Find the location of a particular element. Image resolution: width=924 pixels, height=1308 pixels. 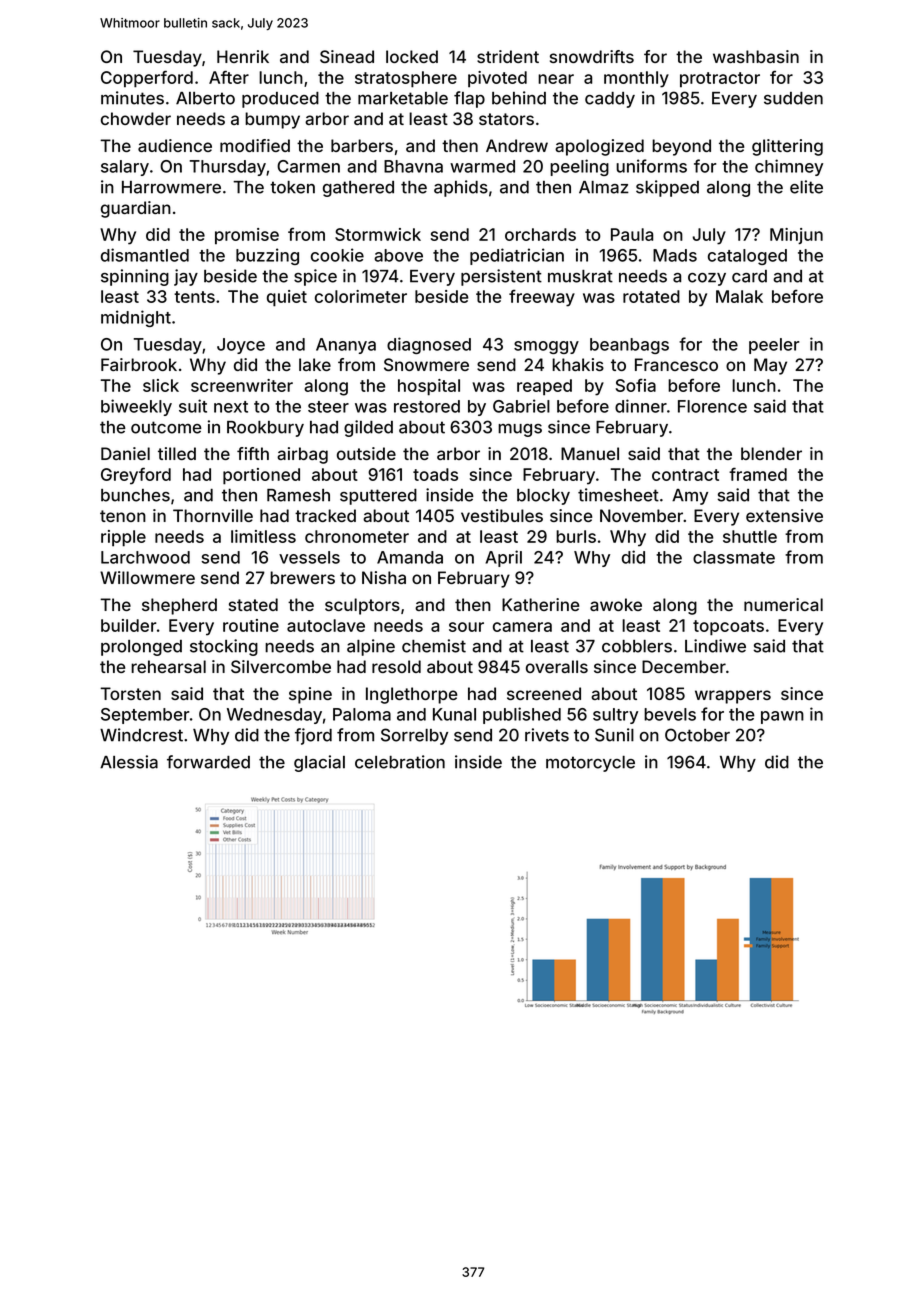

motorcycle is located at coordinates (590, 764).
